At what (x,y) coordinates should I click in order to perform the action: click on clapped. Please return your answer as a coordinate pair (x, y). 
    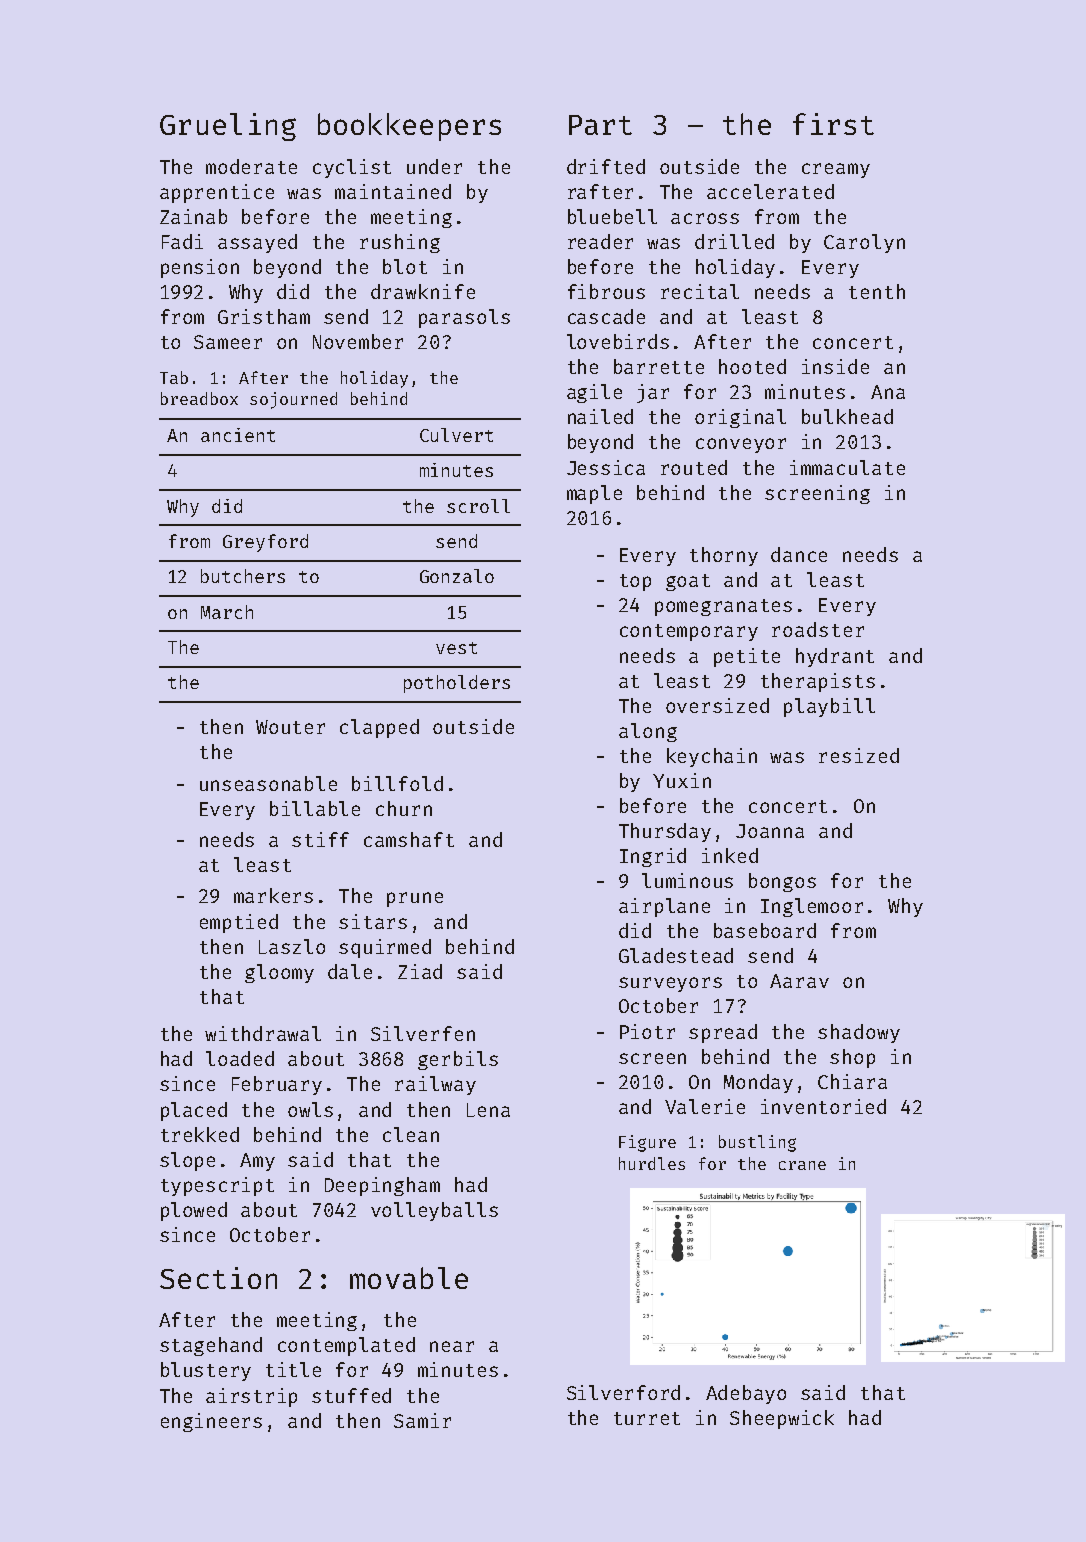
    Looking at the image, I should click on (379, 728).
